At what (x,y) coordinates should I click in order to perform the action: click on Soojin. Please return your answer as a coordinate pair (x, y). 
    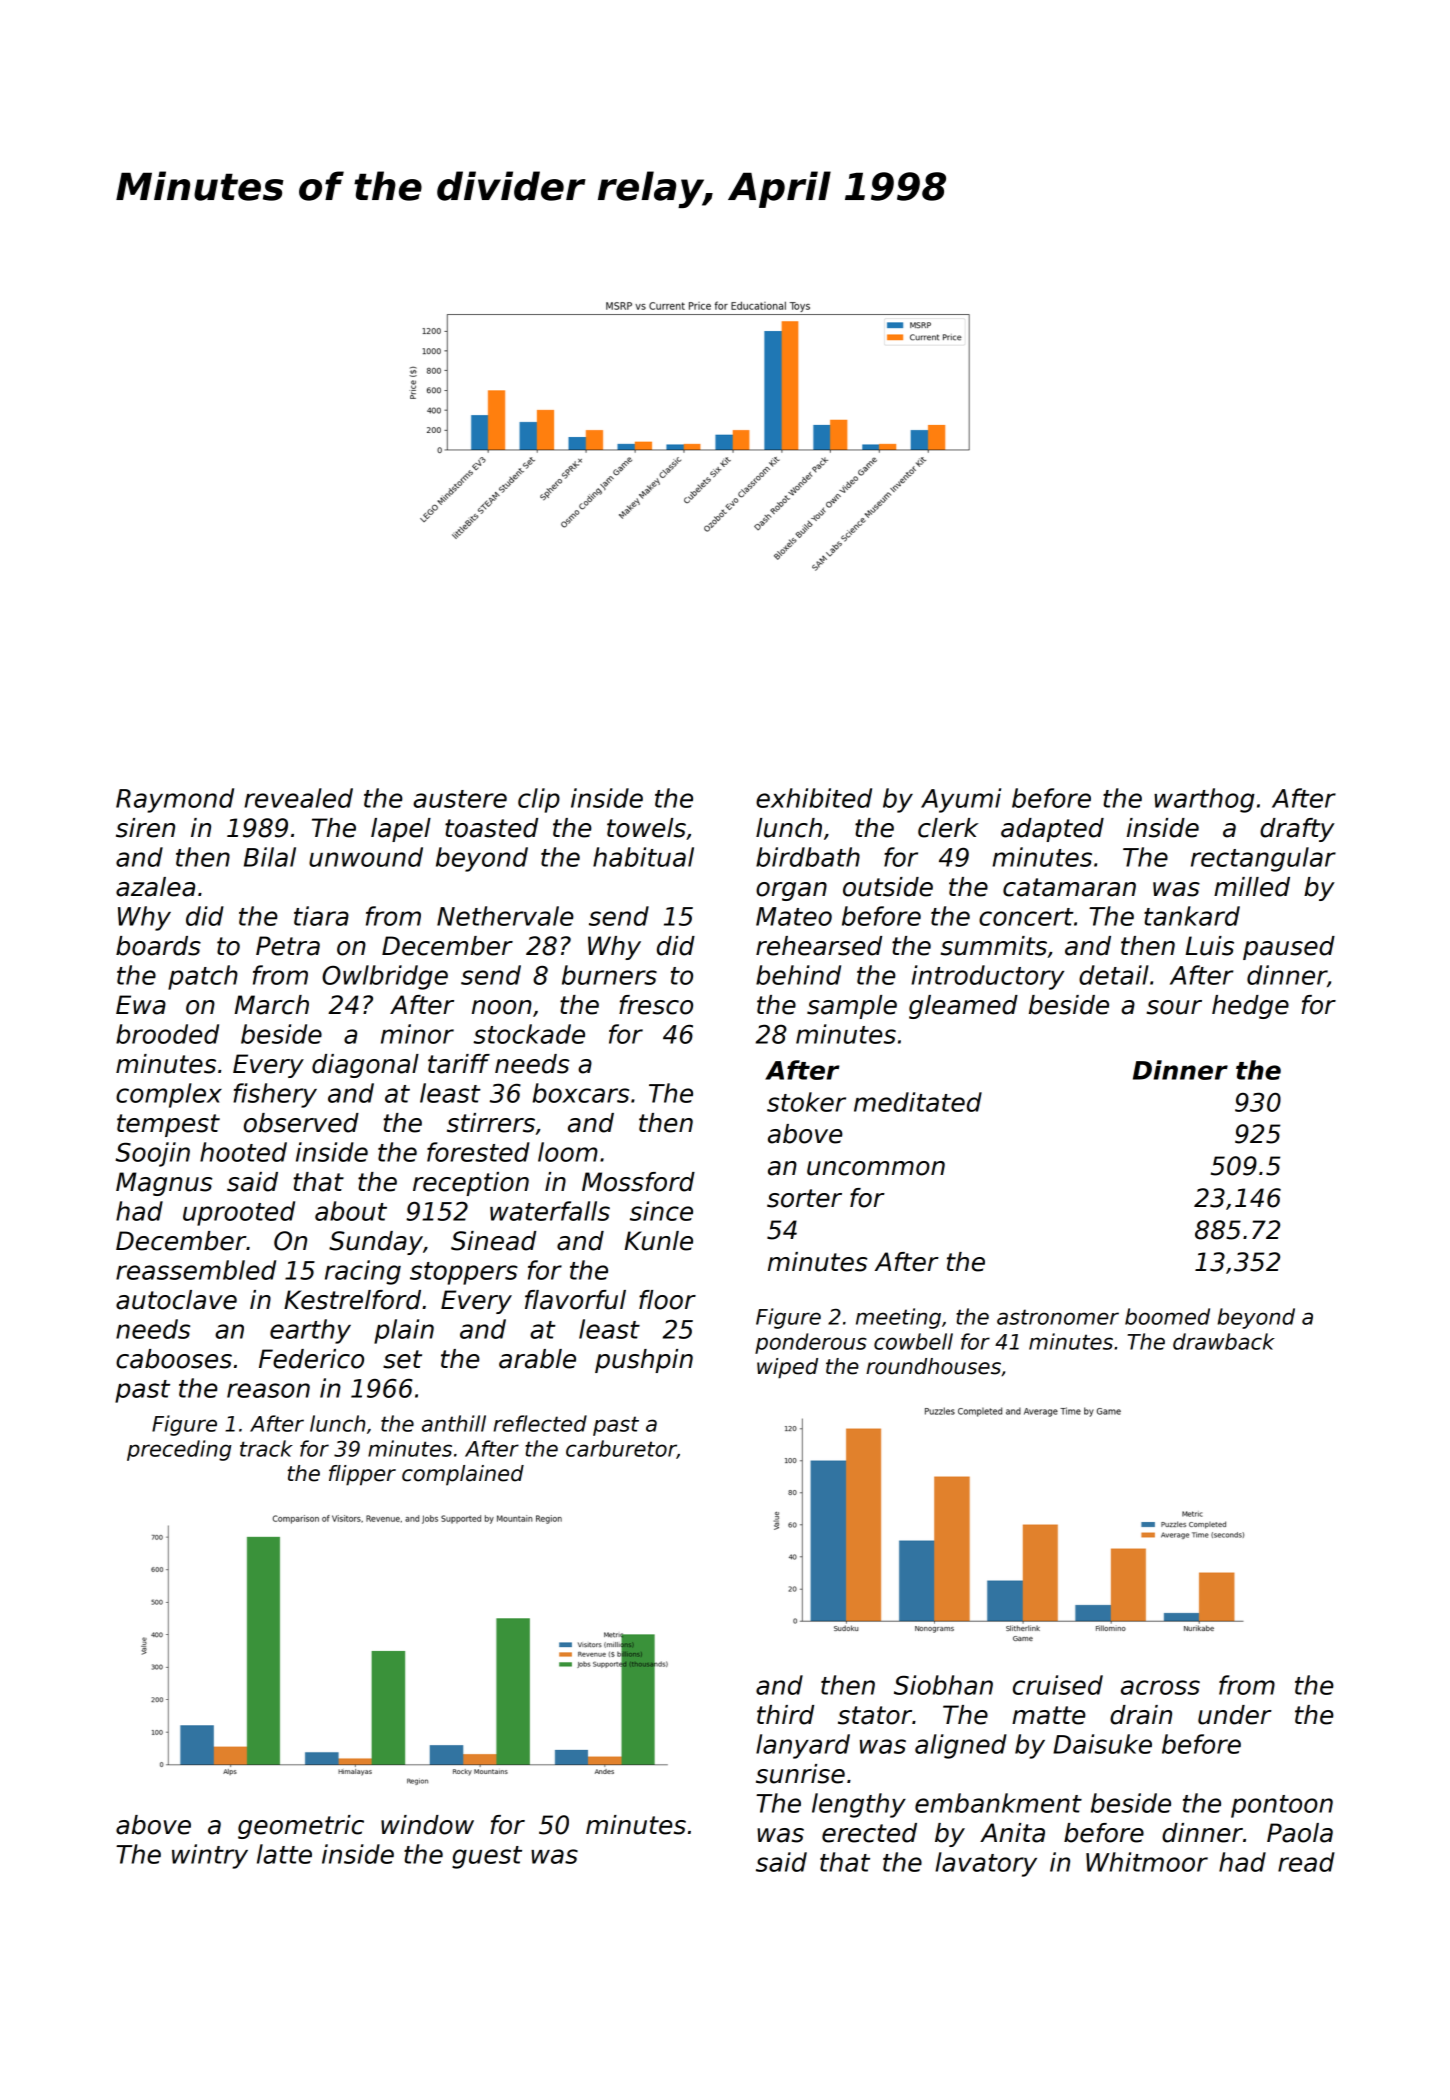
    Looking at the image, I should click on (153, 1154).
